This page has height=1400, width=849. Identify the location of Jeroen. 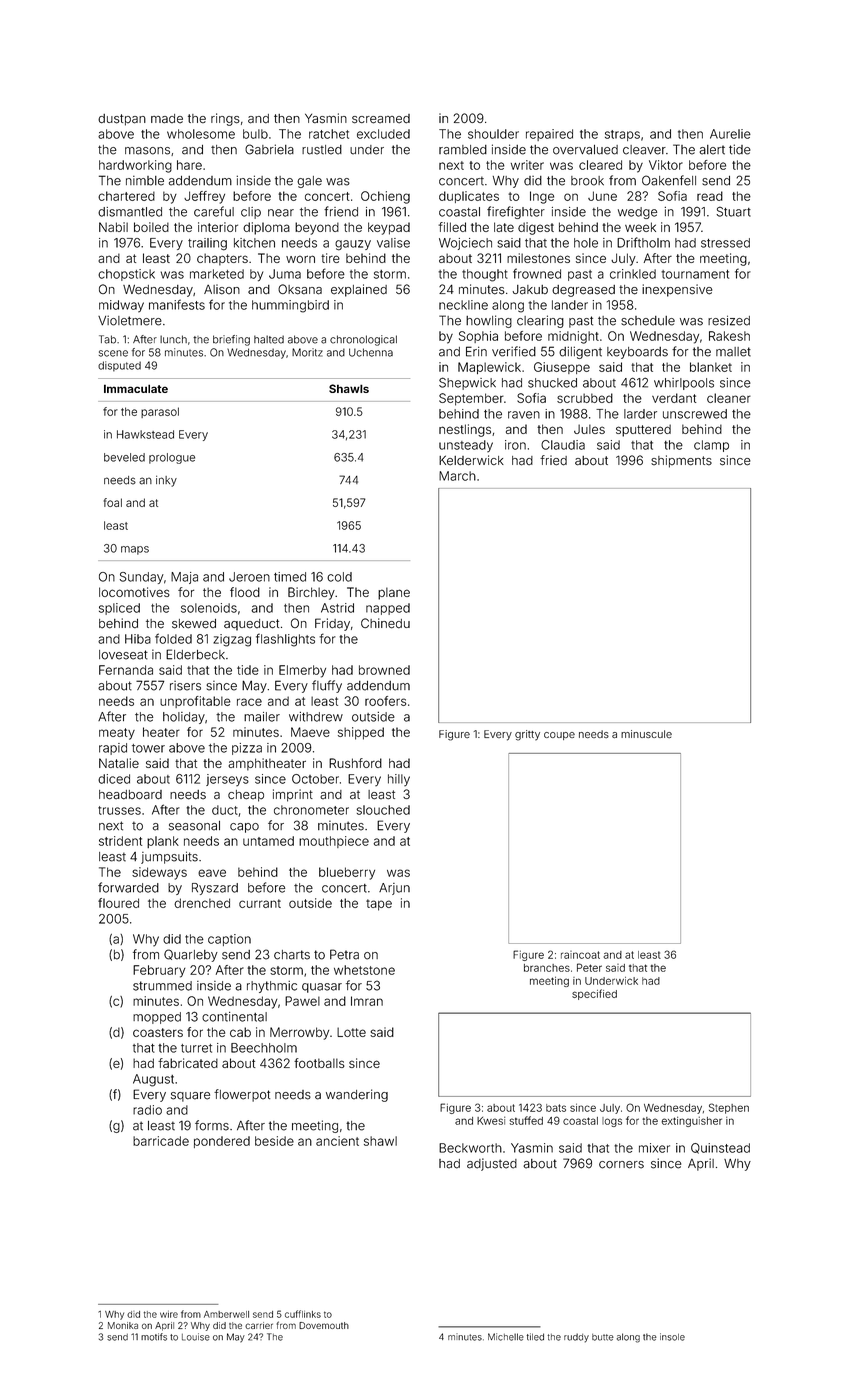
(249, 577).
